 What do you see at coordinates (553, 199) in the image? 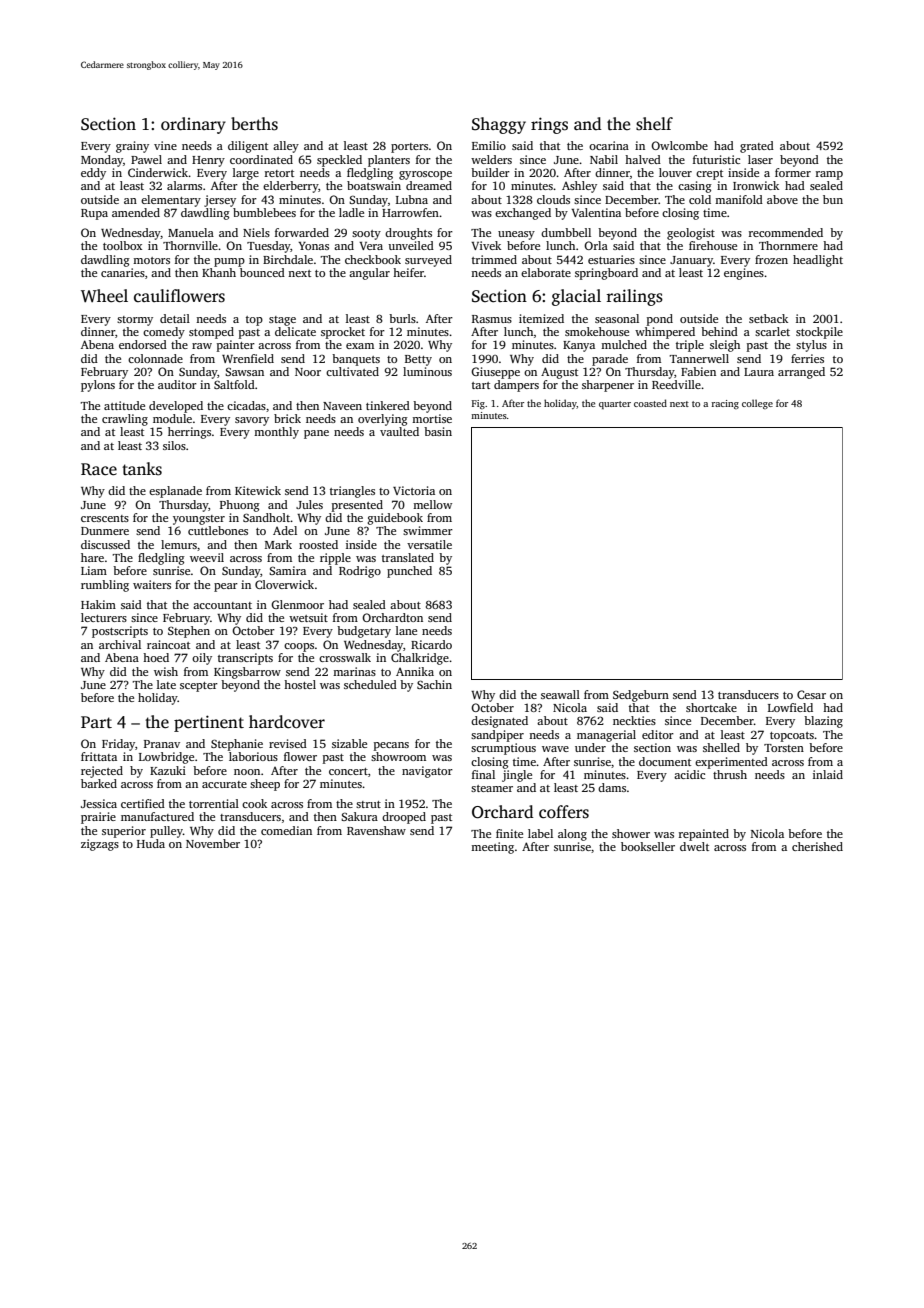
I see `clouds` at bounding box center [553, 199].
